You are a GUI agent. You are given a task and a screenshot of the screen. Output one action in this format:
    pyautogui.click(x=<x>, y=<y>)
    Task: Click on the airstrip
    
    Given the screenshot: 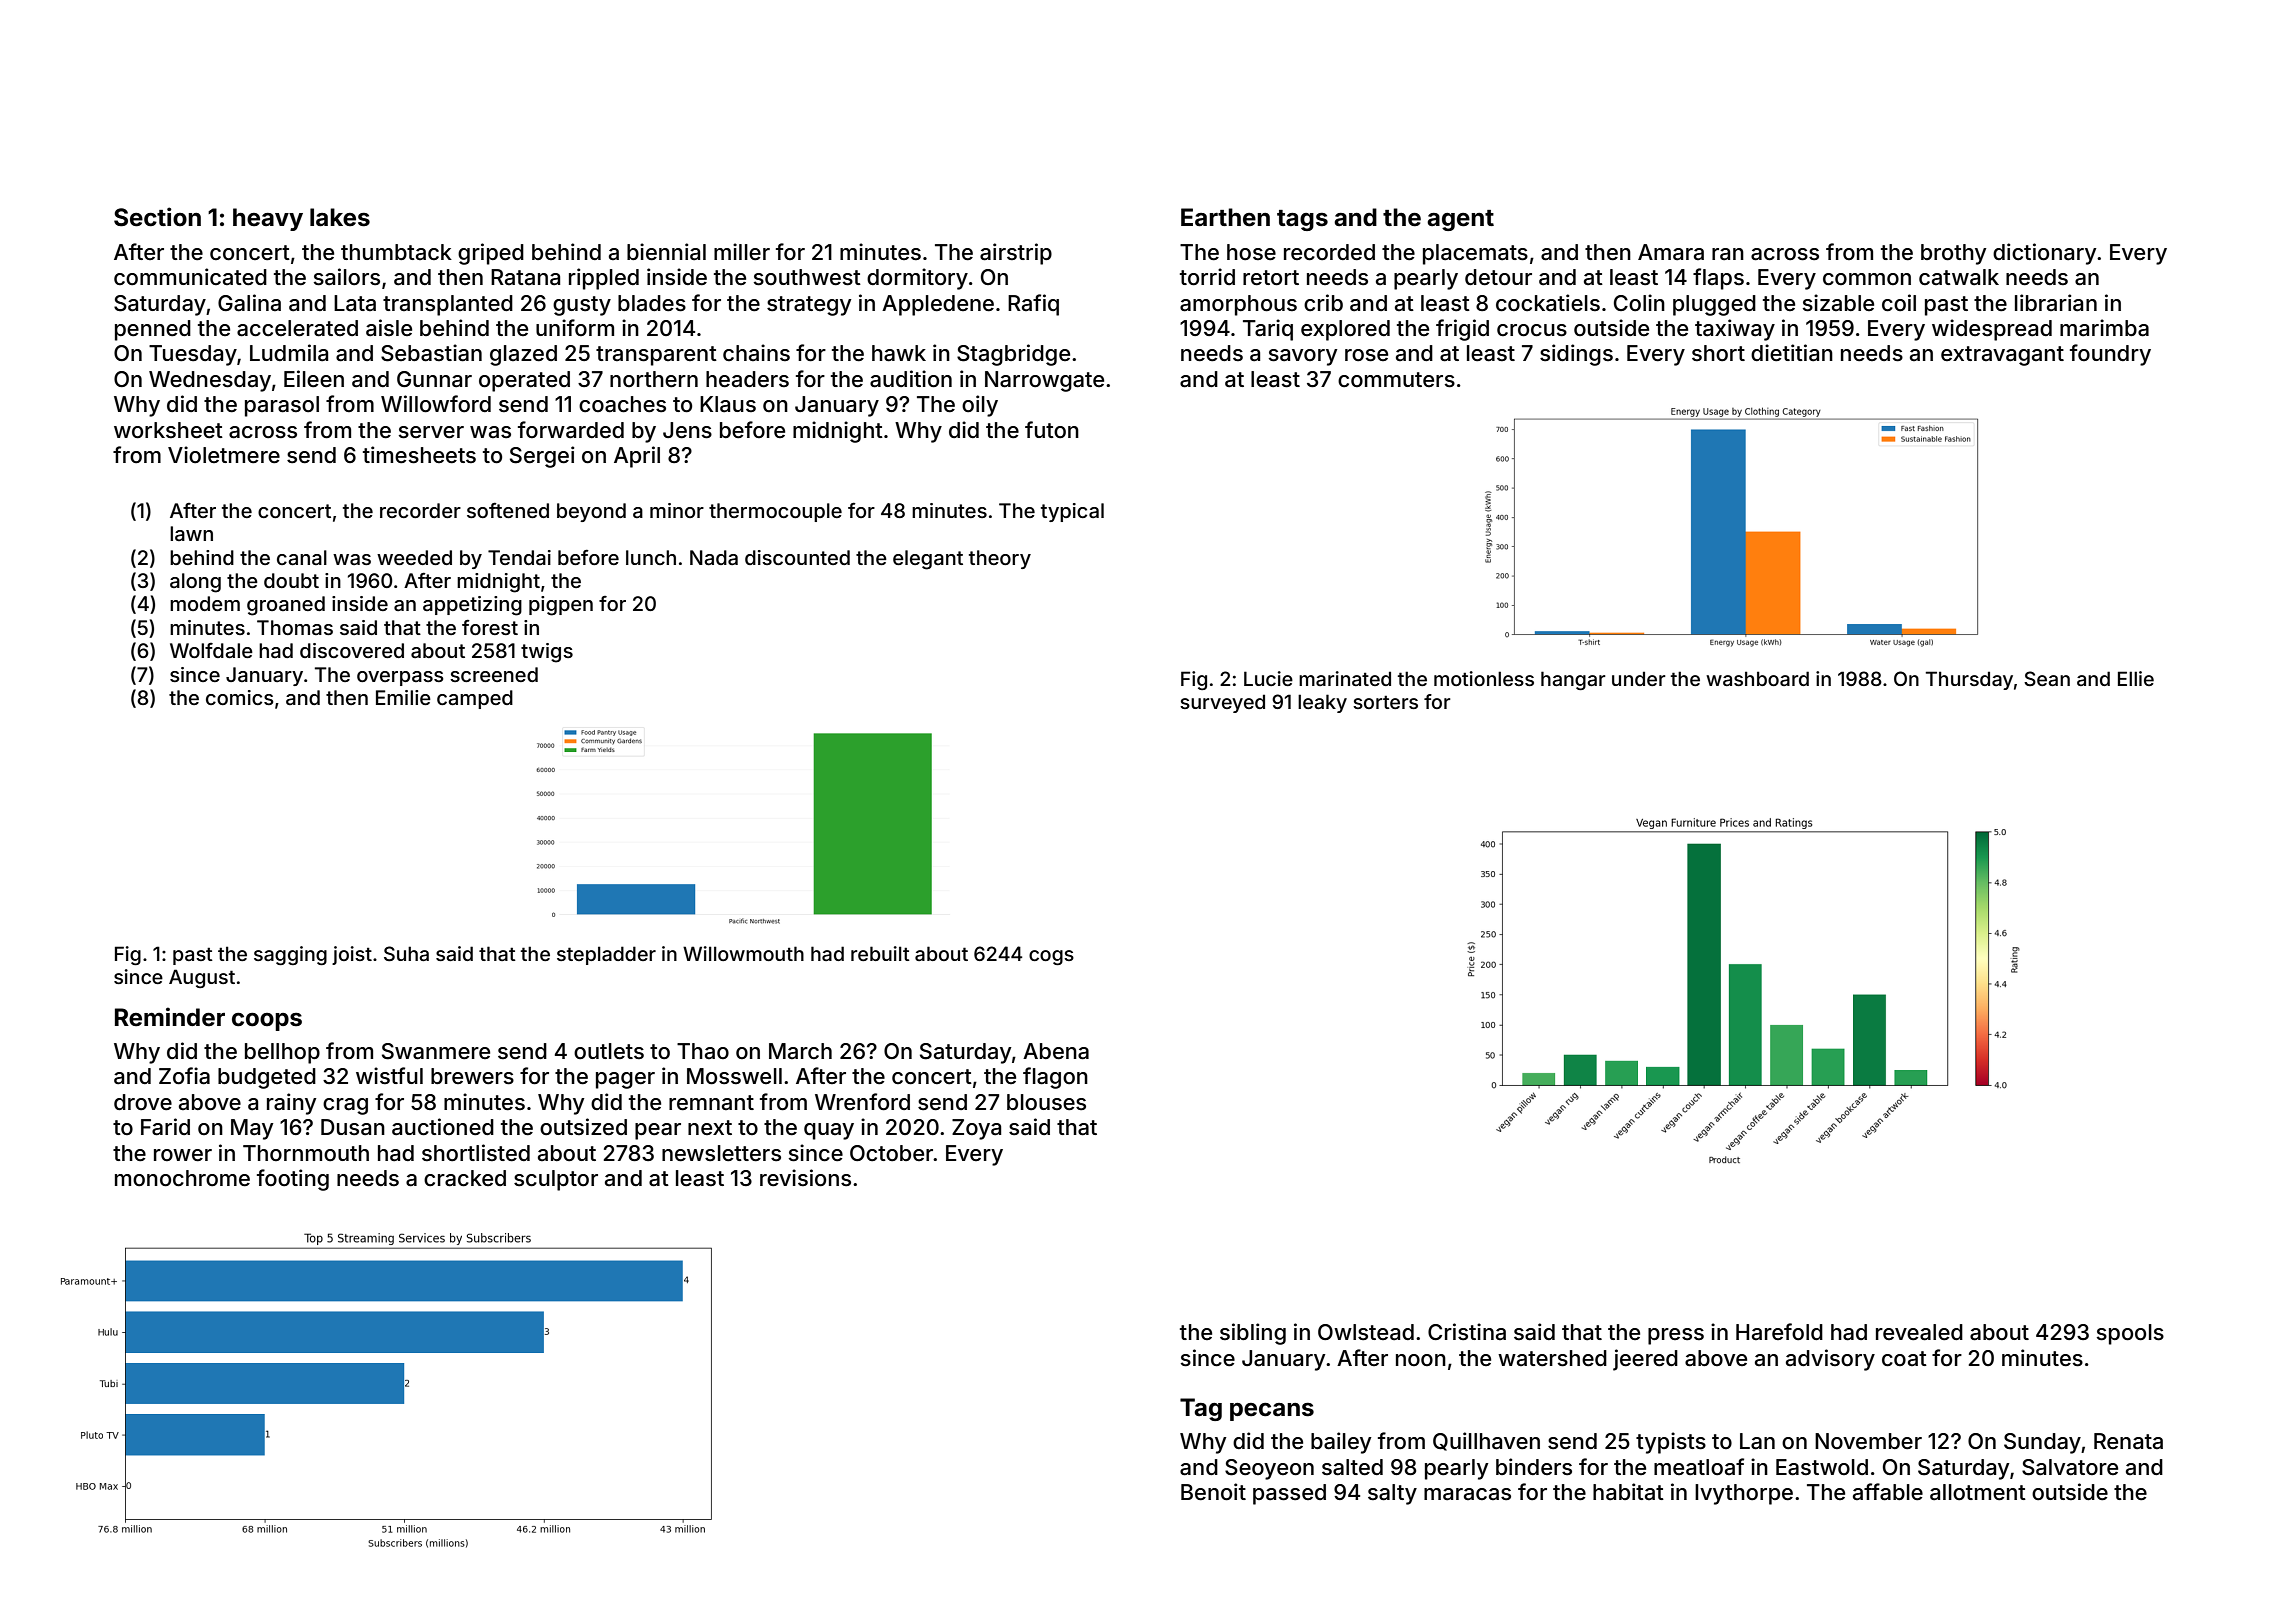 What is the action you would take?
    pyautogui.click(x=1016, y=254)
